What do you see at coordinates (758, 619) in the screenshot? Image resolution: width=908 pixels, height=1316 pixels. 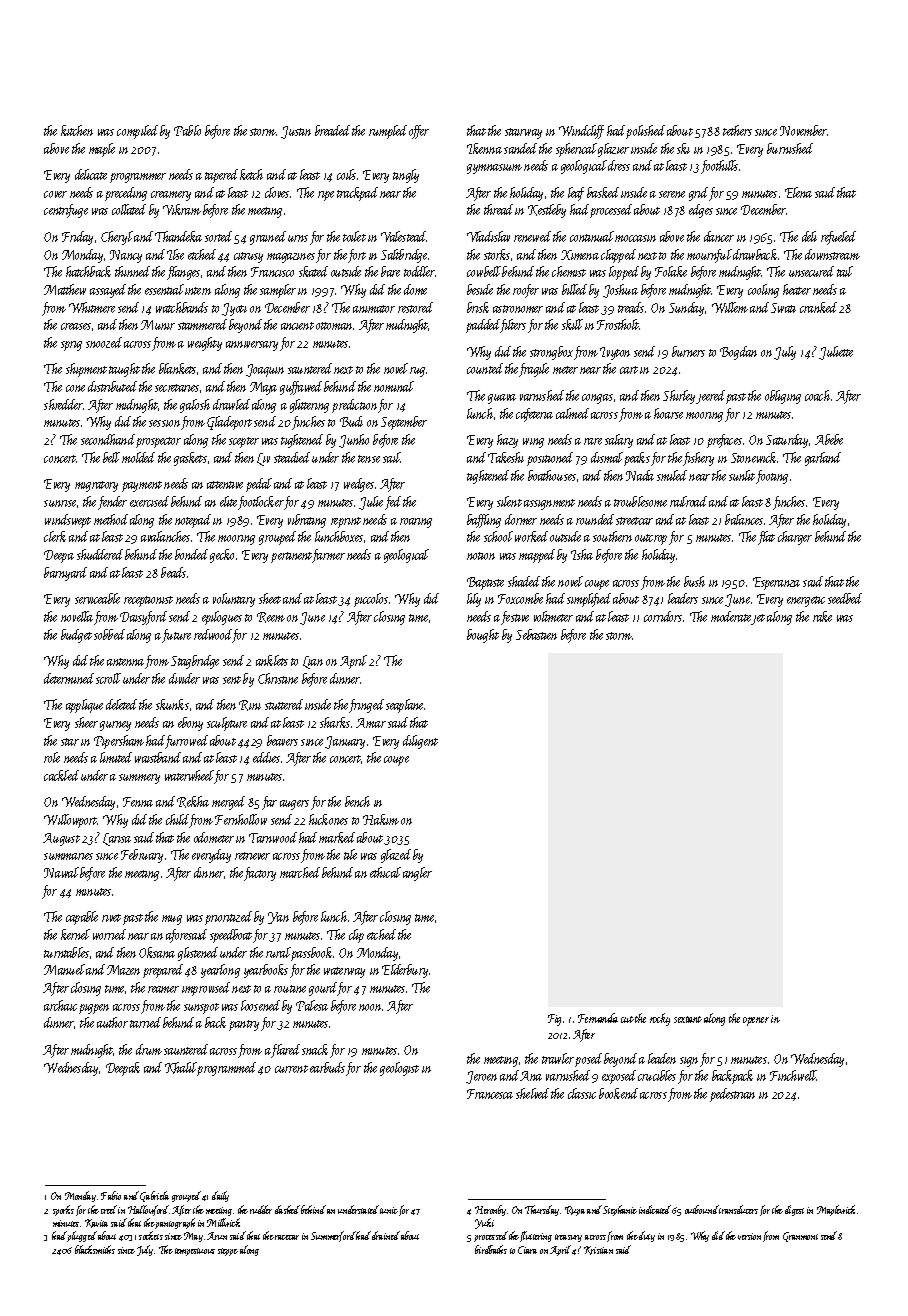 I see `jet` at bounding box center [758, 619].
